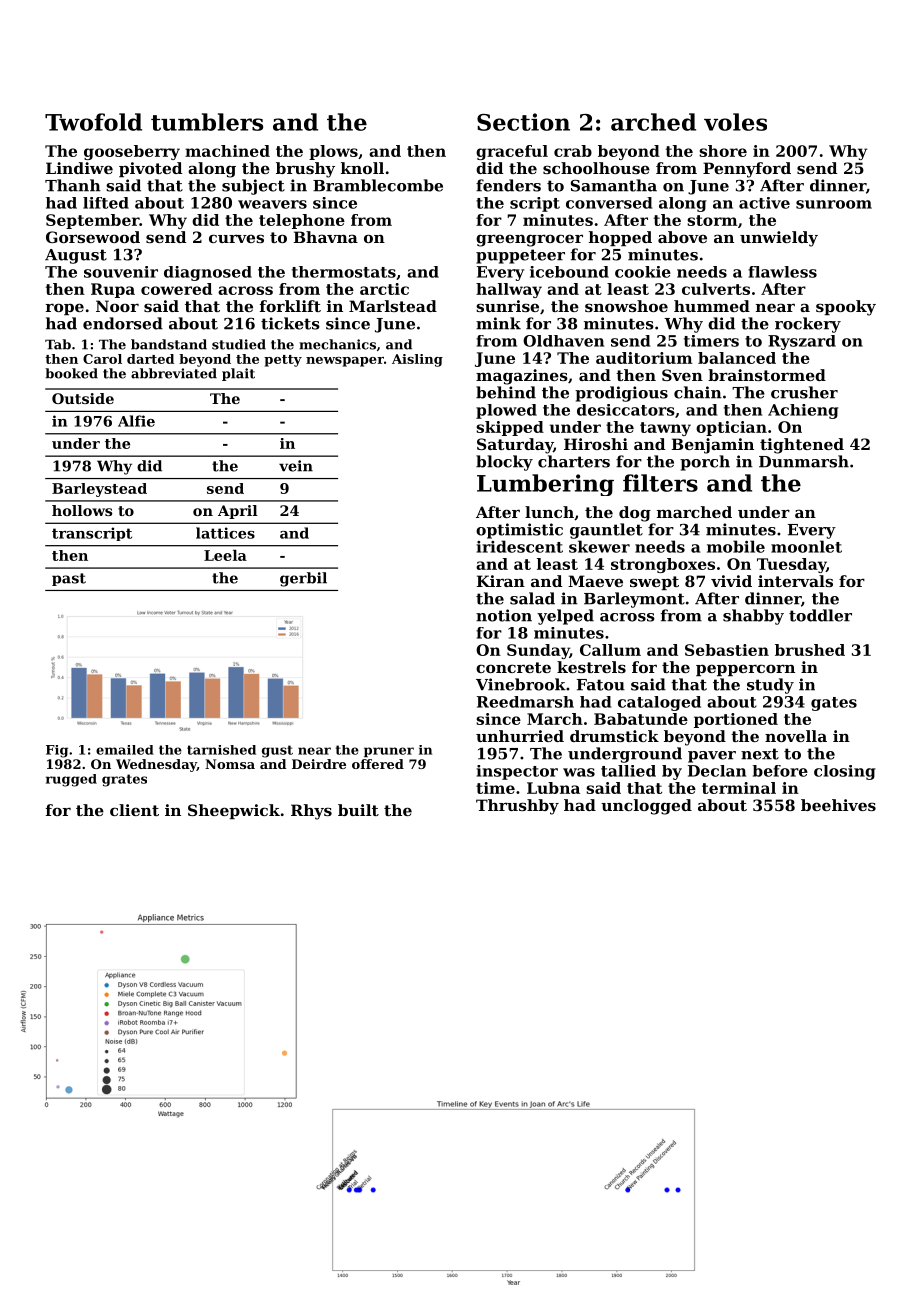  I want to click on rugged, so click(71, 780).
